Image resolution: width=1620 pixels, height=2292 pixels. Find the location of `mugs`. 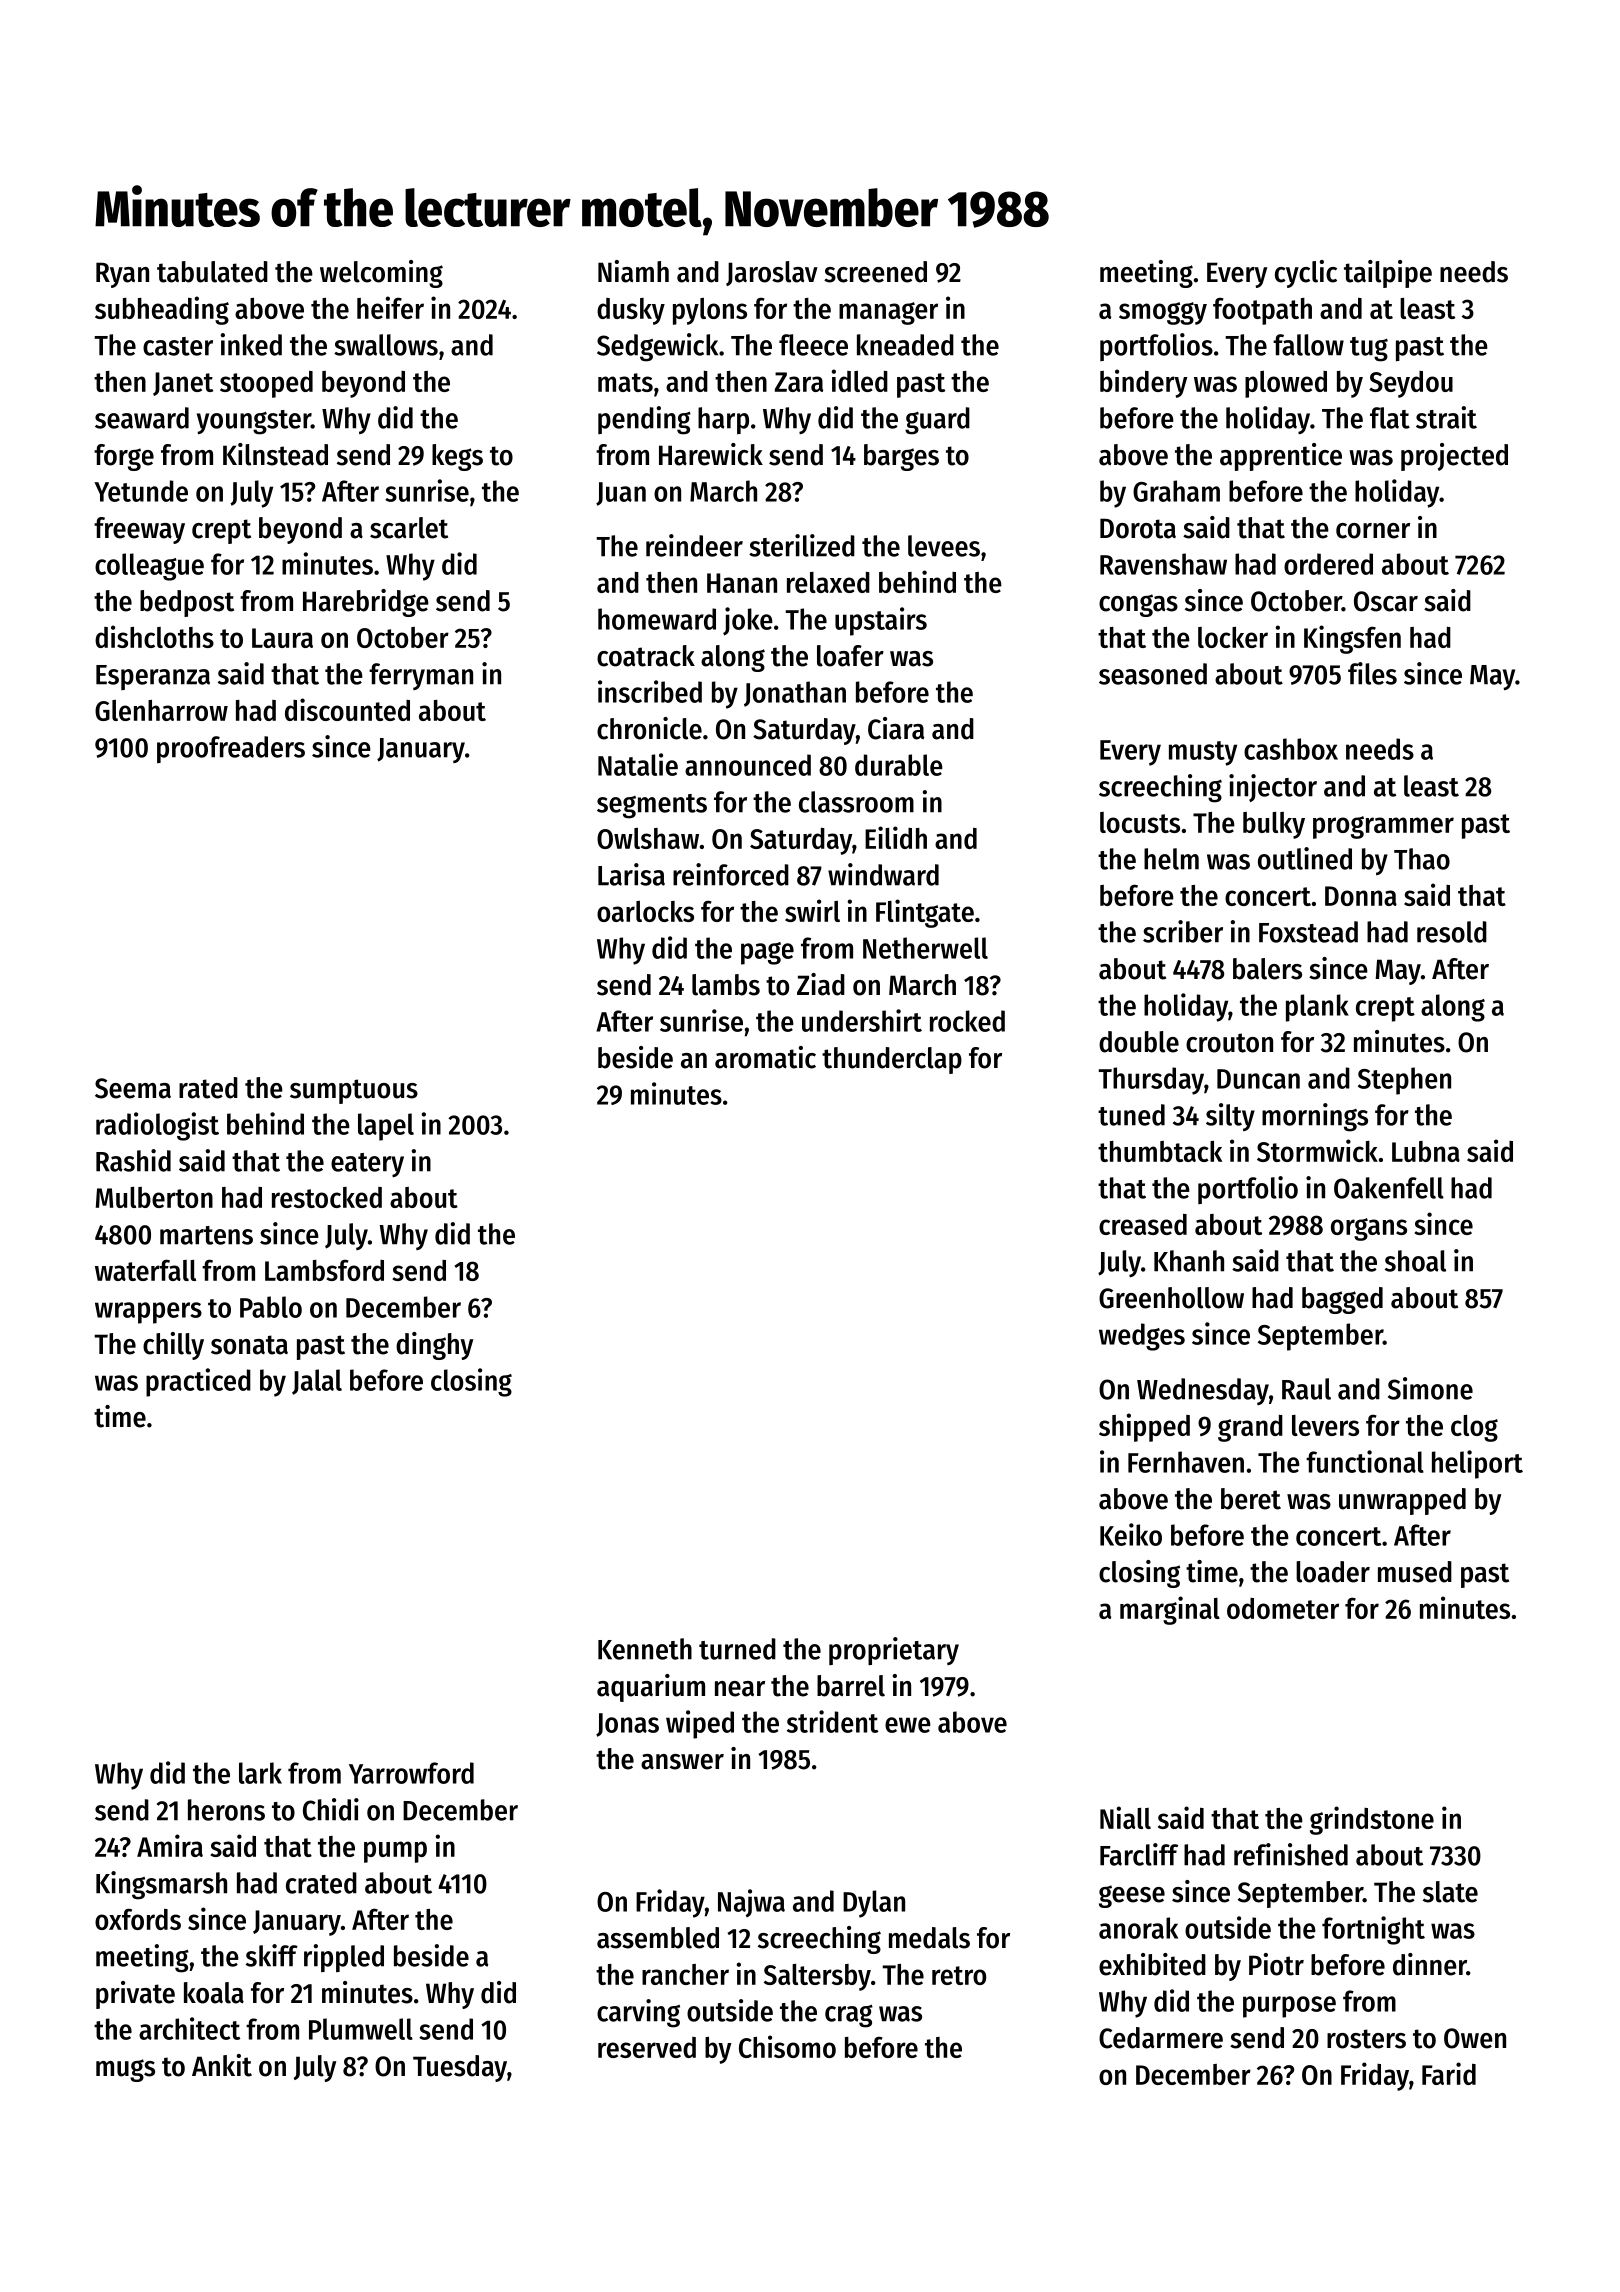

mugs is located at coordinates (125, 2070).
